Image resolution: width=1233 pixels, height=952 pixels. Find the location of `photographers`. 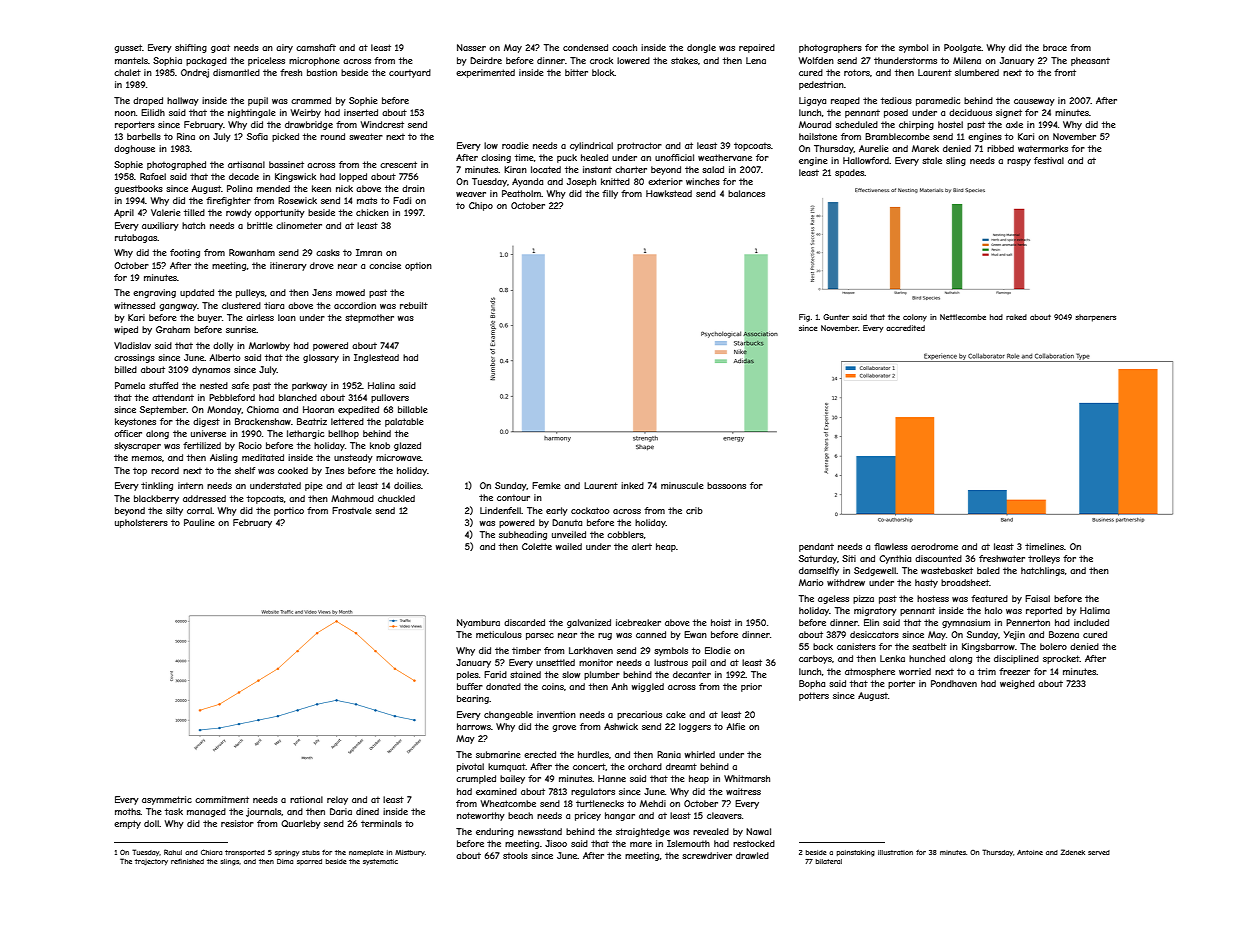

photographers is located at coordinates (830, 48).
